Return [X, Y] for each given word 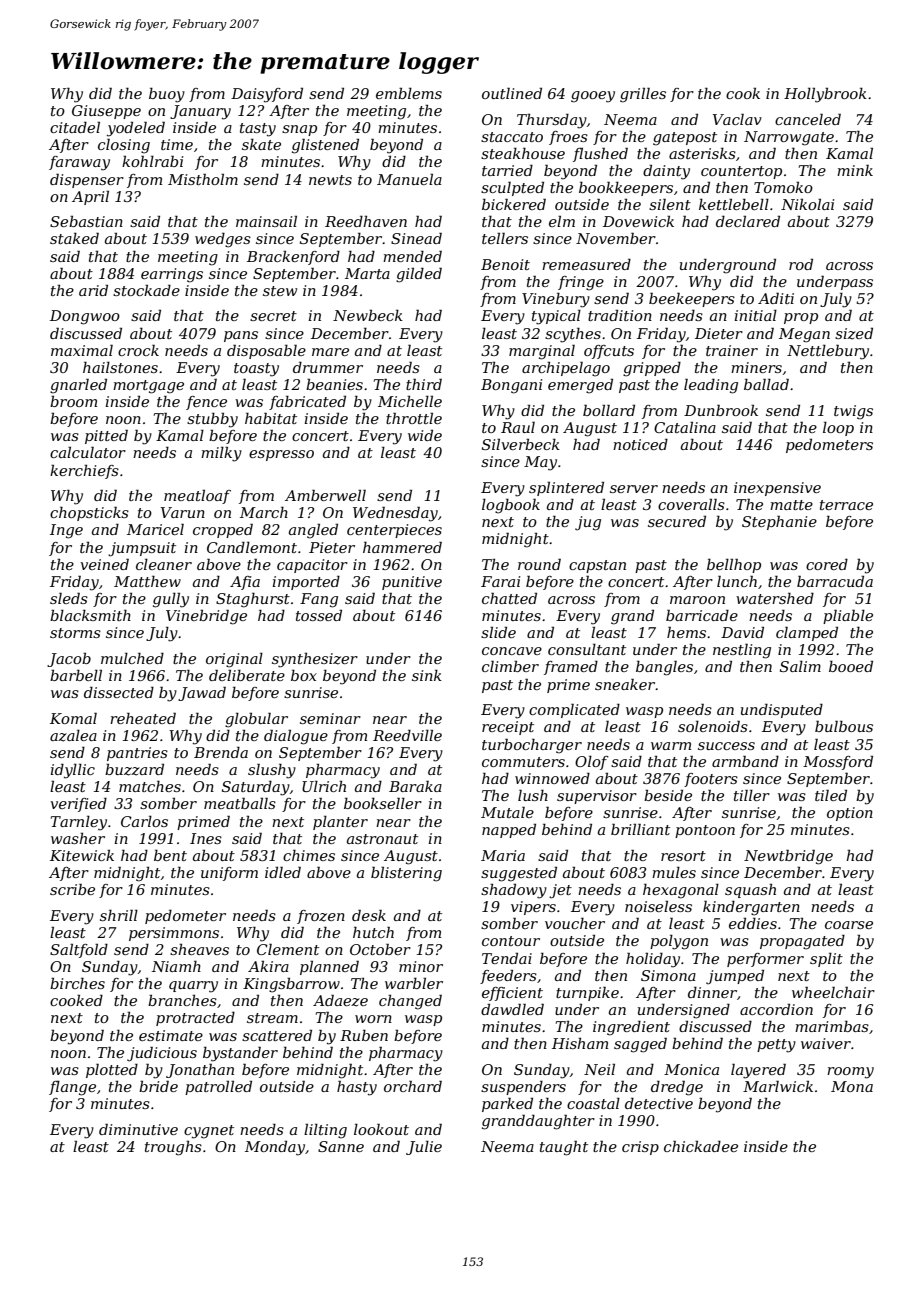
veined [104, 564]
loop [838, 429]
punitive [412, 583]
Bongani [511, 386]
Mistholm [203, 179]
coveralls [691, 504]
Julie [424, 1148]
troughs [173, 1148]
